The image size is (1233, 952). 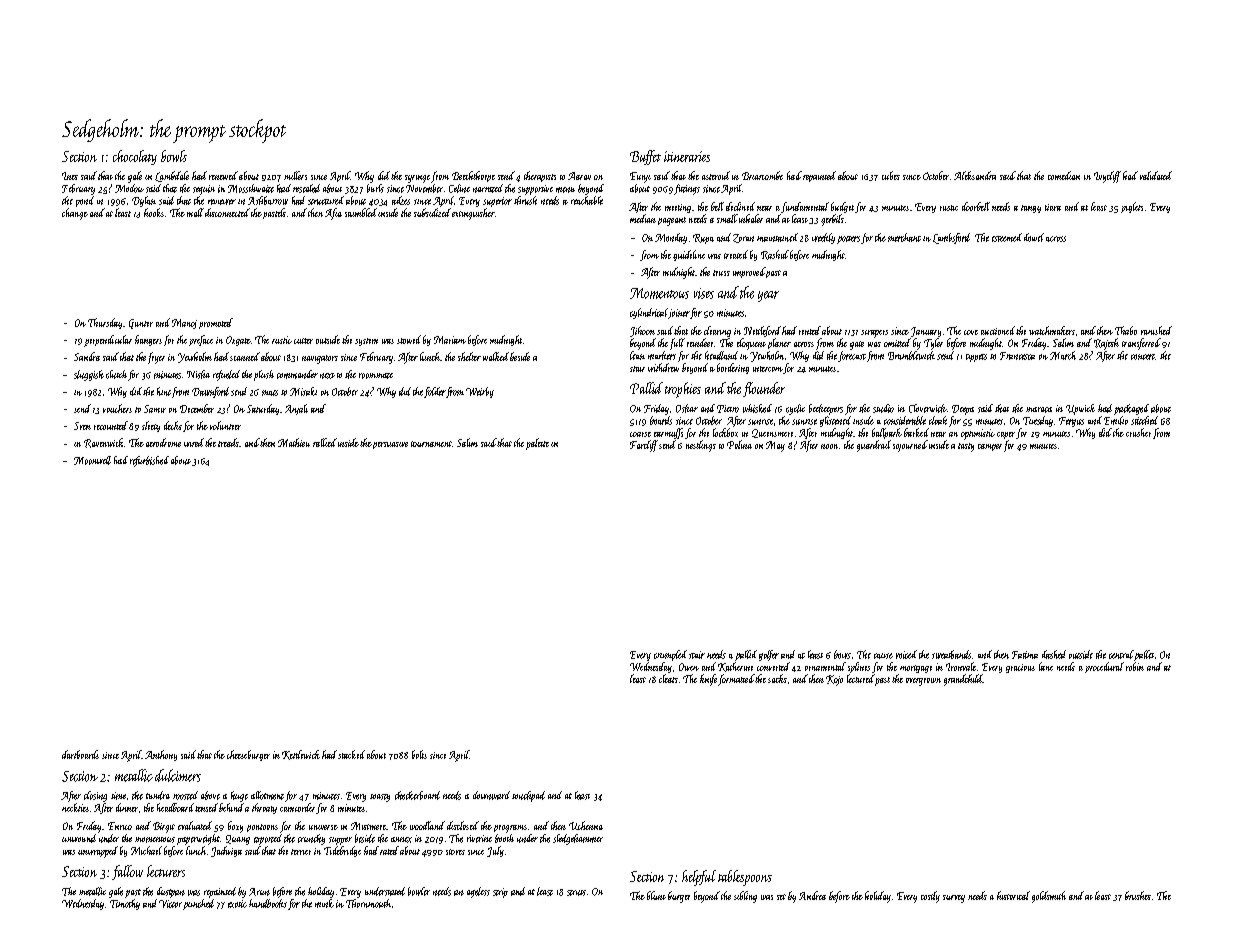 What do you see at coordinates (745, 897) in the screenshot?
I see `sibling` at bounding box center [745, 897].
